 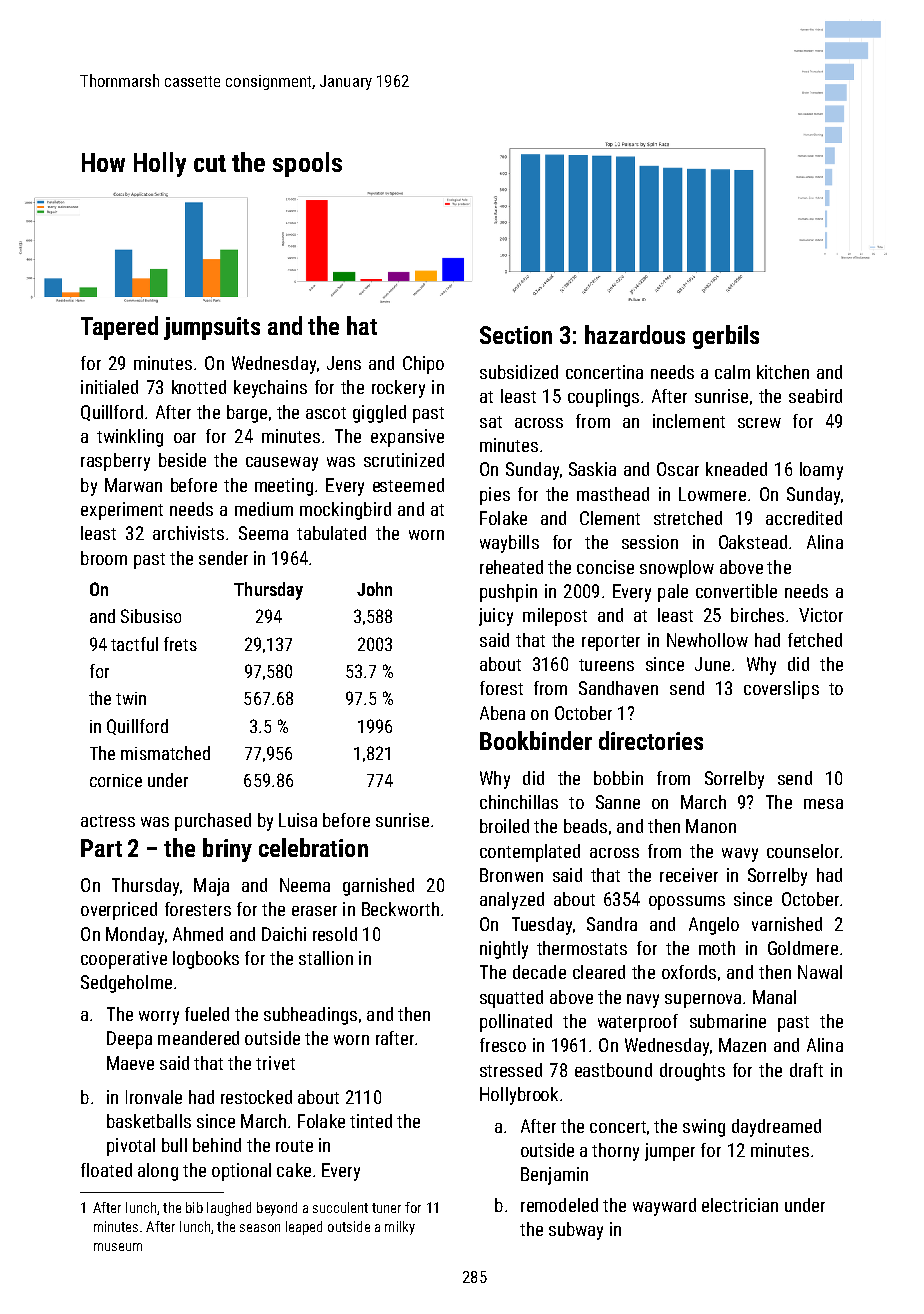 What do you see at coordinates (165, 753) in the screenshot?
I see `mismatched` at bounding box center [165, 753].
